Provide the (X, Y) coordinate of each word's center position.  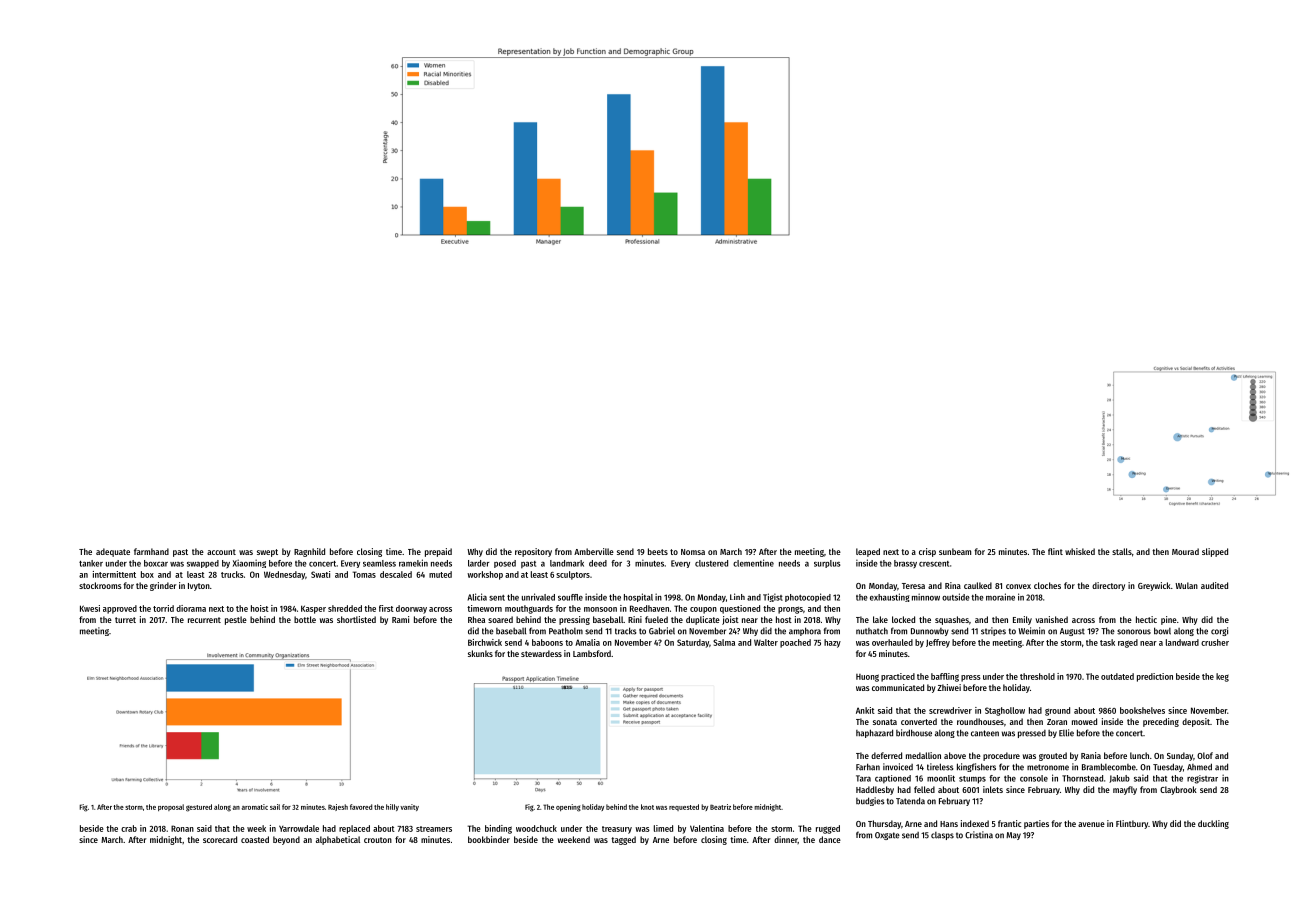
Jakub (1119, 779)
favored (361, 807)
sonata (885, 722)
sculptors (573, 575)
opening (568, 808)
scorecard (220, 839)
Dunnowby (930, 632)
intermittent (114, 574)
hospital (638, 597)
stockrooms (100, 585)
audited (1214, 585)
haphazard (874, 733)
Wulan (1186, 585)
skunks (480, 653)
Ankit (865, 710)
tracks (626, 631)
